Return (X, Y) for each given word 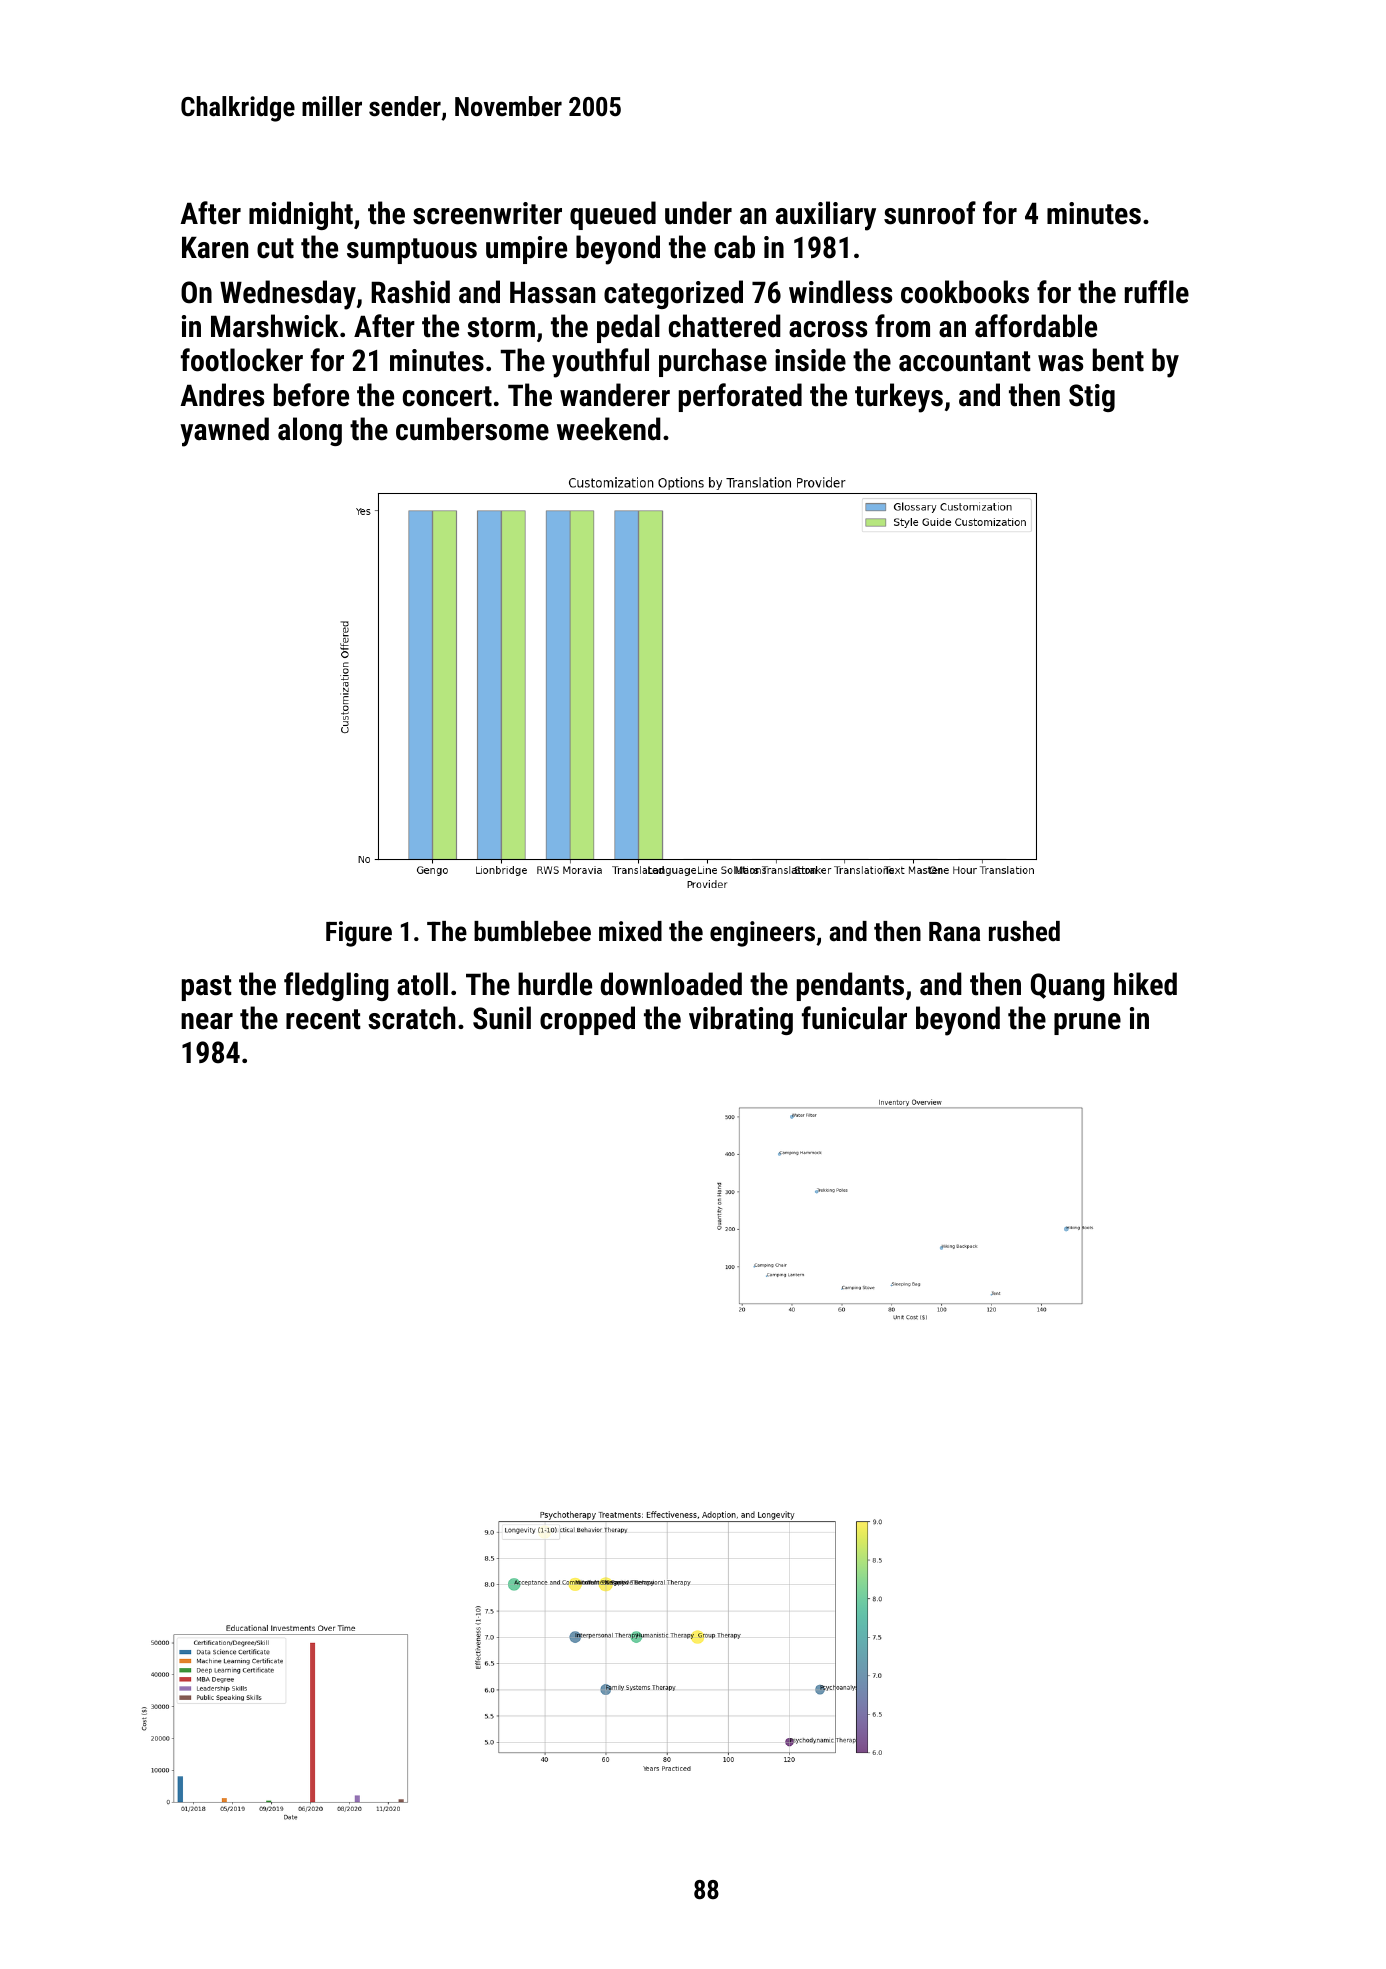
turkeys (899, 398)
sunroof (930, 213)
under (698, 213)
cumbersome (472, 429)
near (207, 1021)
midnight (301, 215)
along (310, 431)
